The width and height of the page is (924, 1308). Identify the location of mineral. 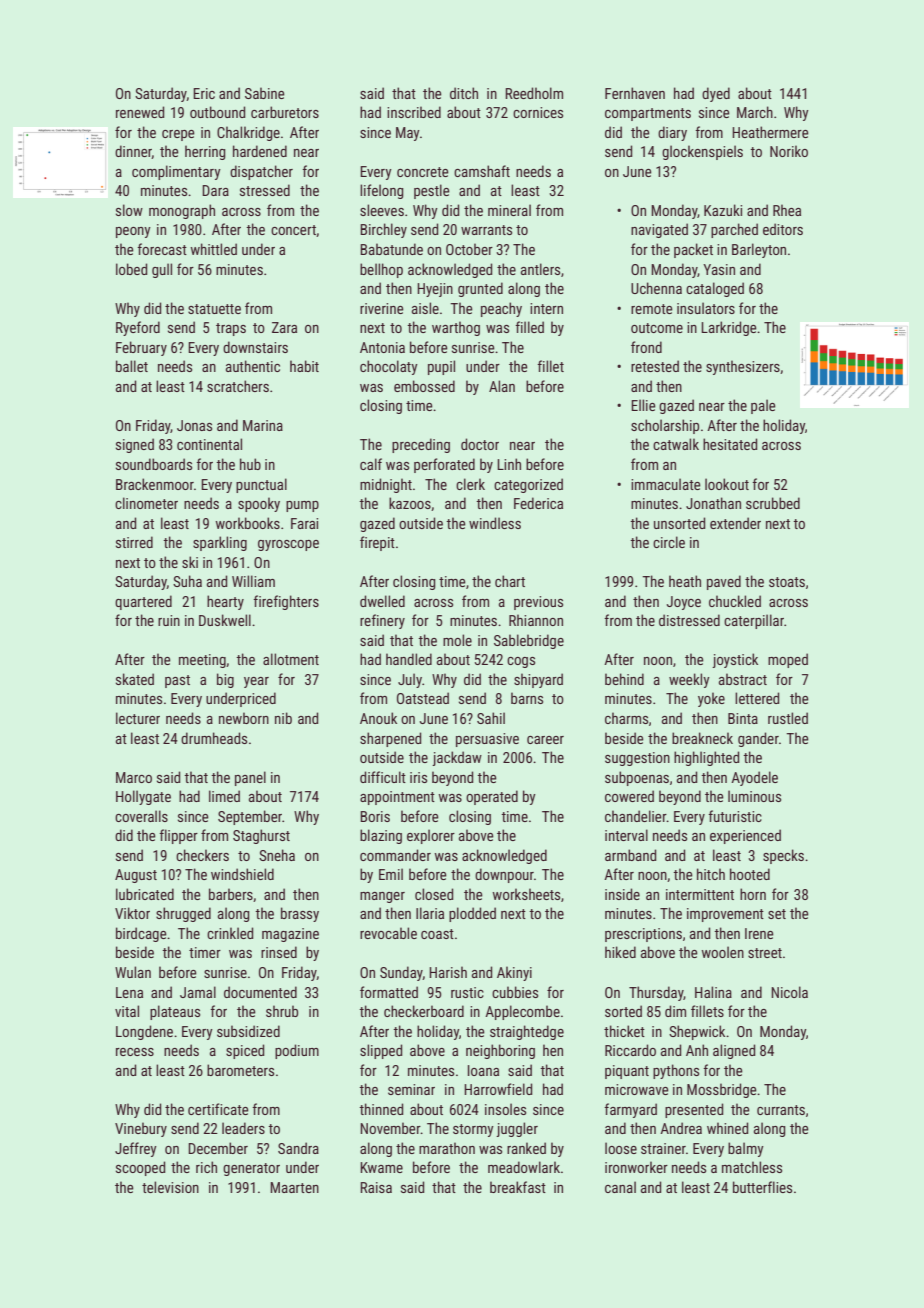
(509, 210).
